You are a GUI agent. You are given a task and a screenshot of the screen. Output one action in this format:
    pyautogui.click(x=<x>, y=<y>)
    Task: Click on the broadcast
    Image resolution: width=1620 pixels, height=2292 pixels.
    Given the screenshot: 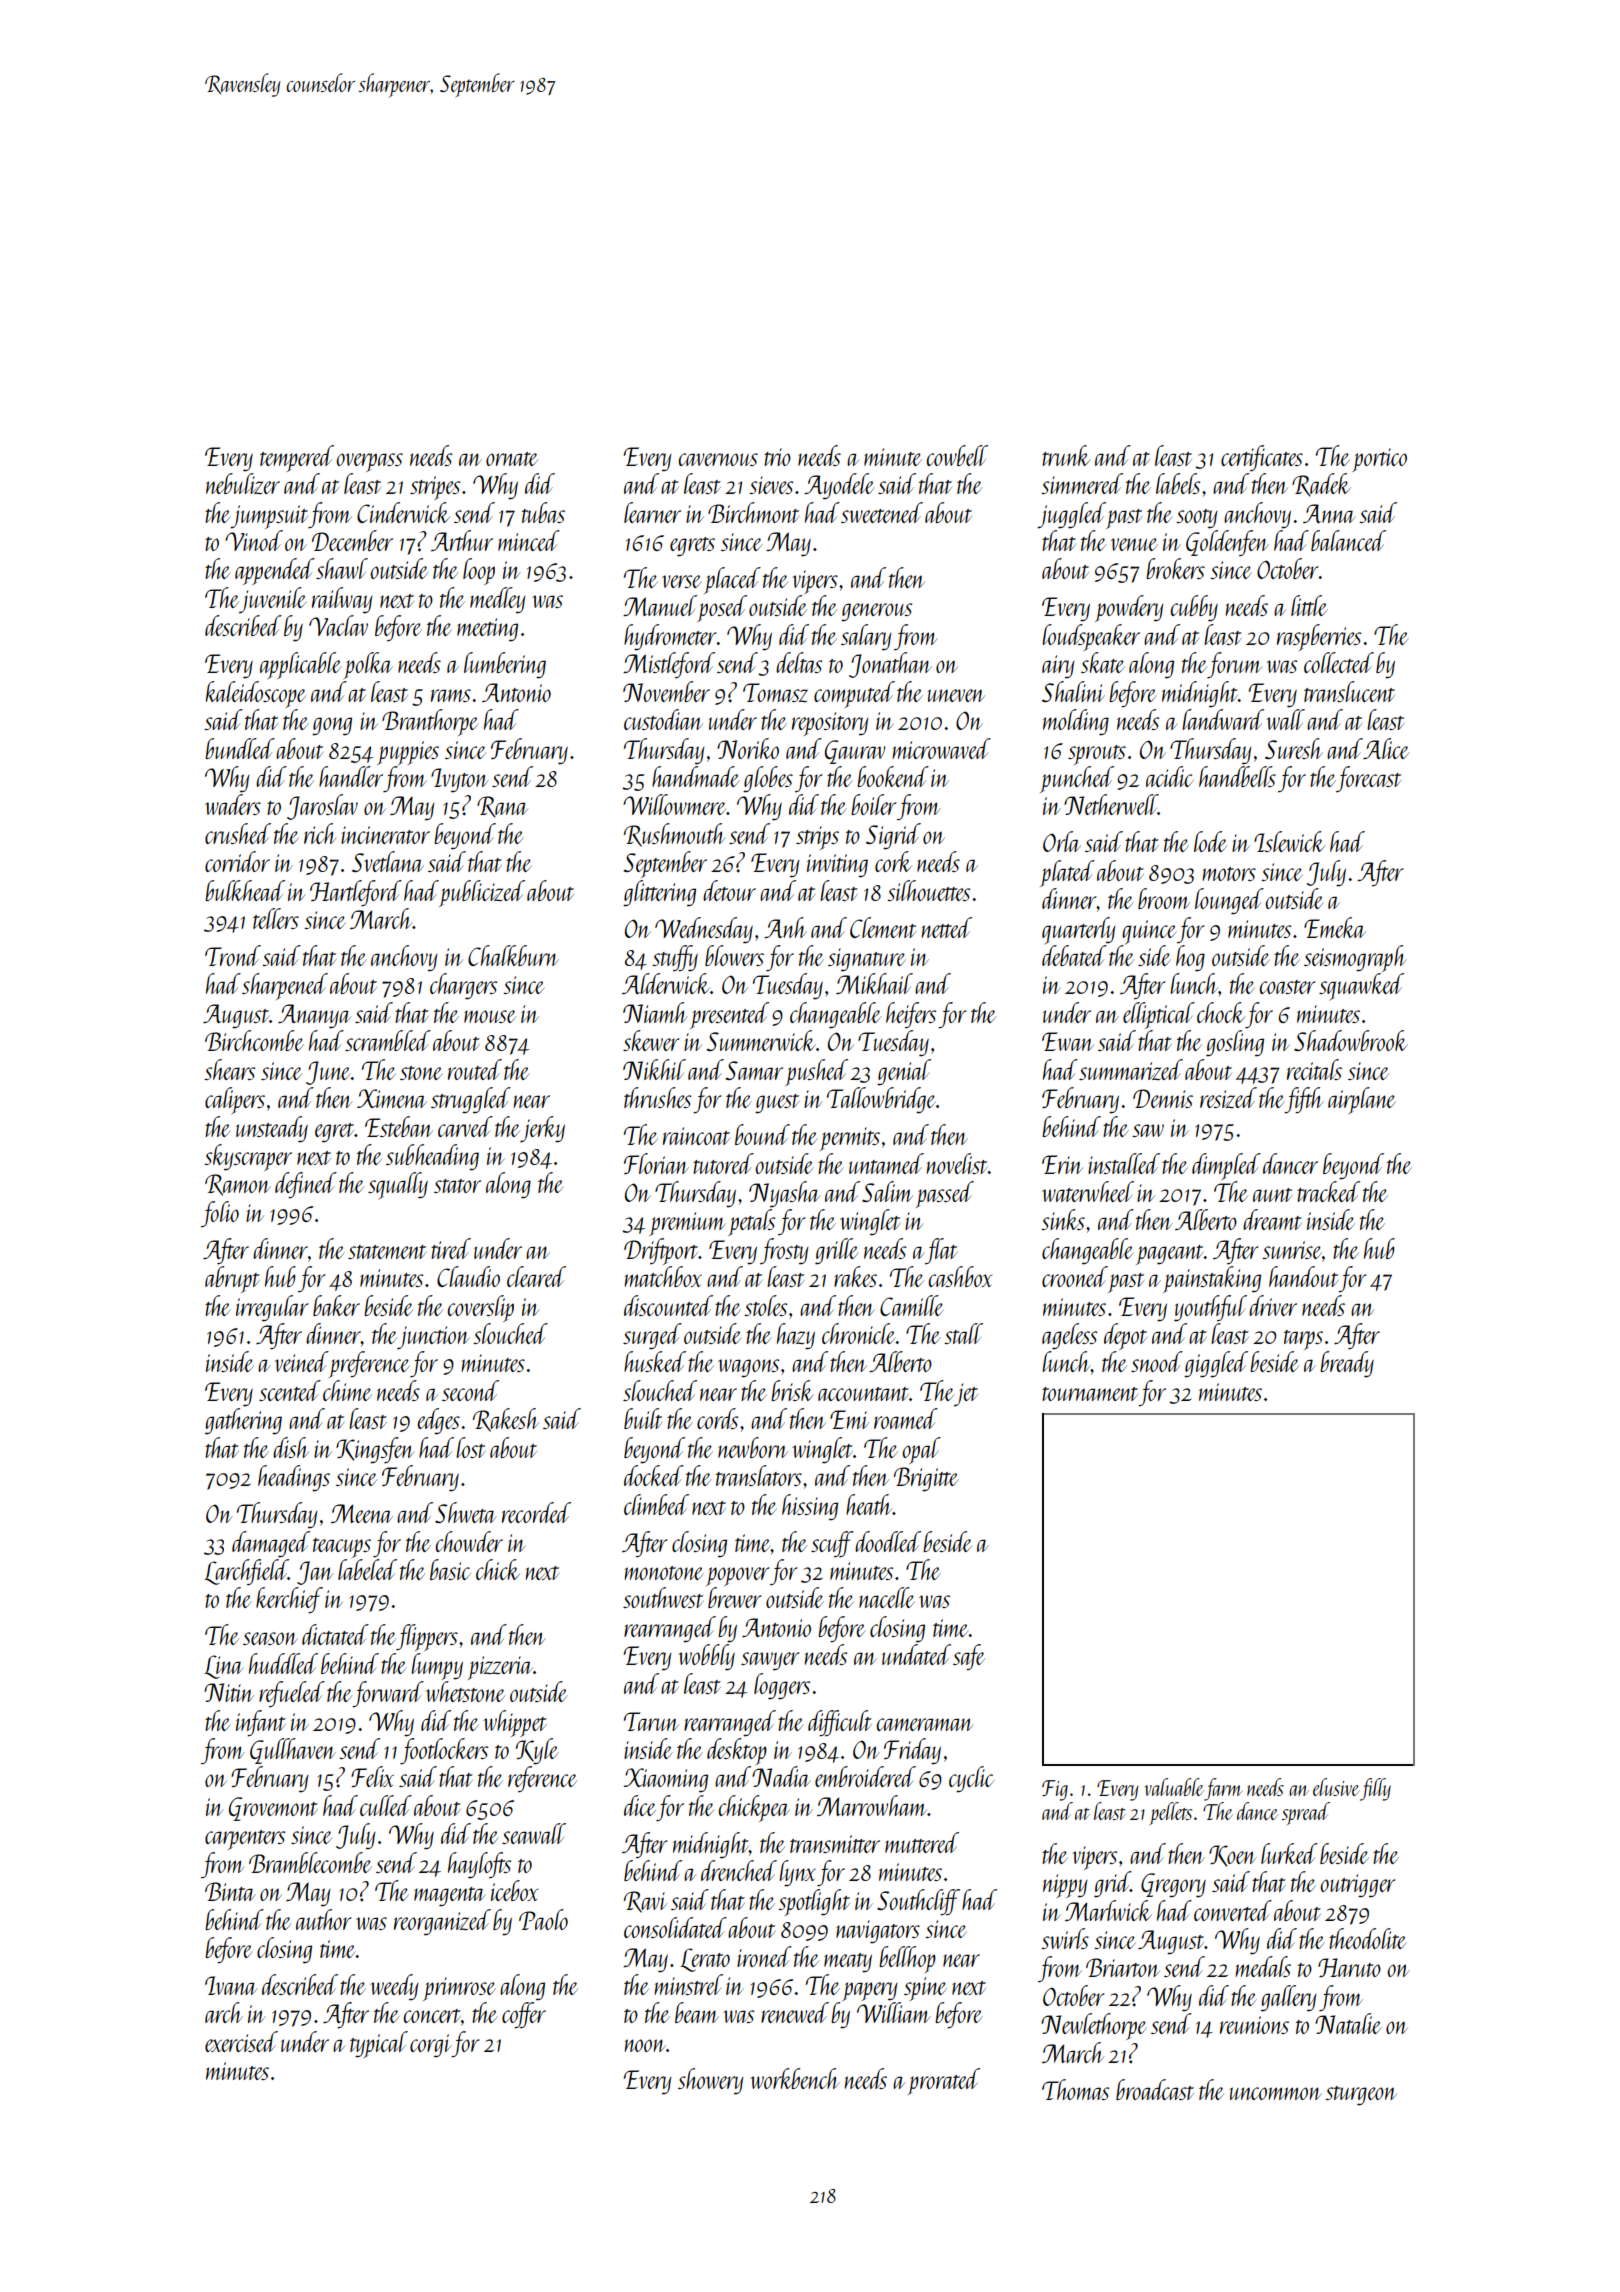 What is the action you would take?
    pyautogui.click(x=1155, y=2089)
